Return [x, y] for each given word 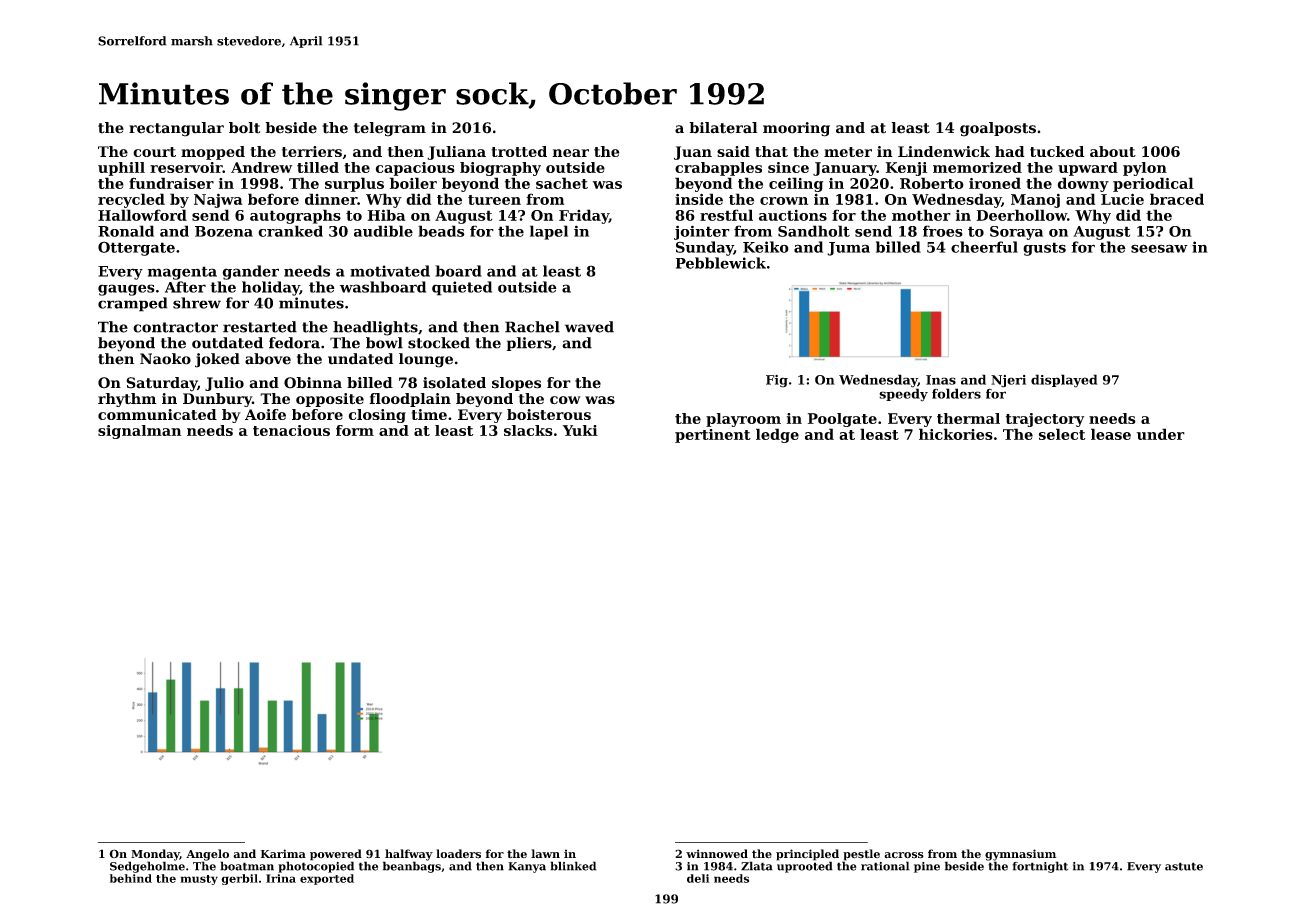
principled [807, 855]
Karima [283, 853]
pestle [861, 855]
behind [131, 878]
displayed [1064, 381]
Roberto [932, 183]
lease [1111, 434]
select [1062, 434]
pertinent [713, 436]
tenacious [291, 430]
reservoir [186, 167]
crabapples [718, 169]
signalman [139, 432]
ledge [777, 435]
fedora [294, 343]
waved [589, 327]
